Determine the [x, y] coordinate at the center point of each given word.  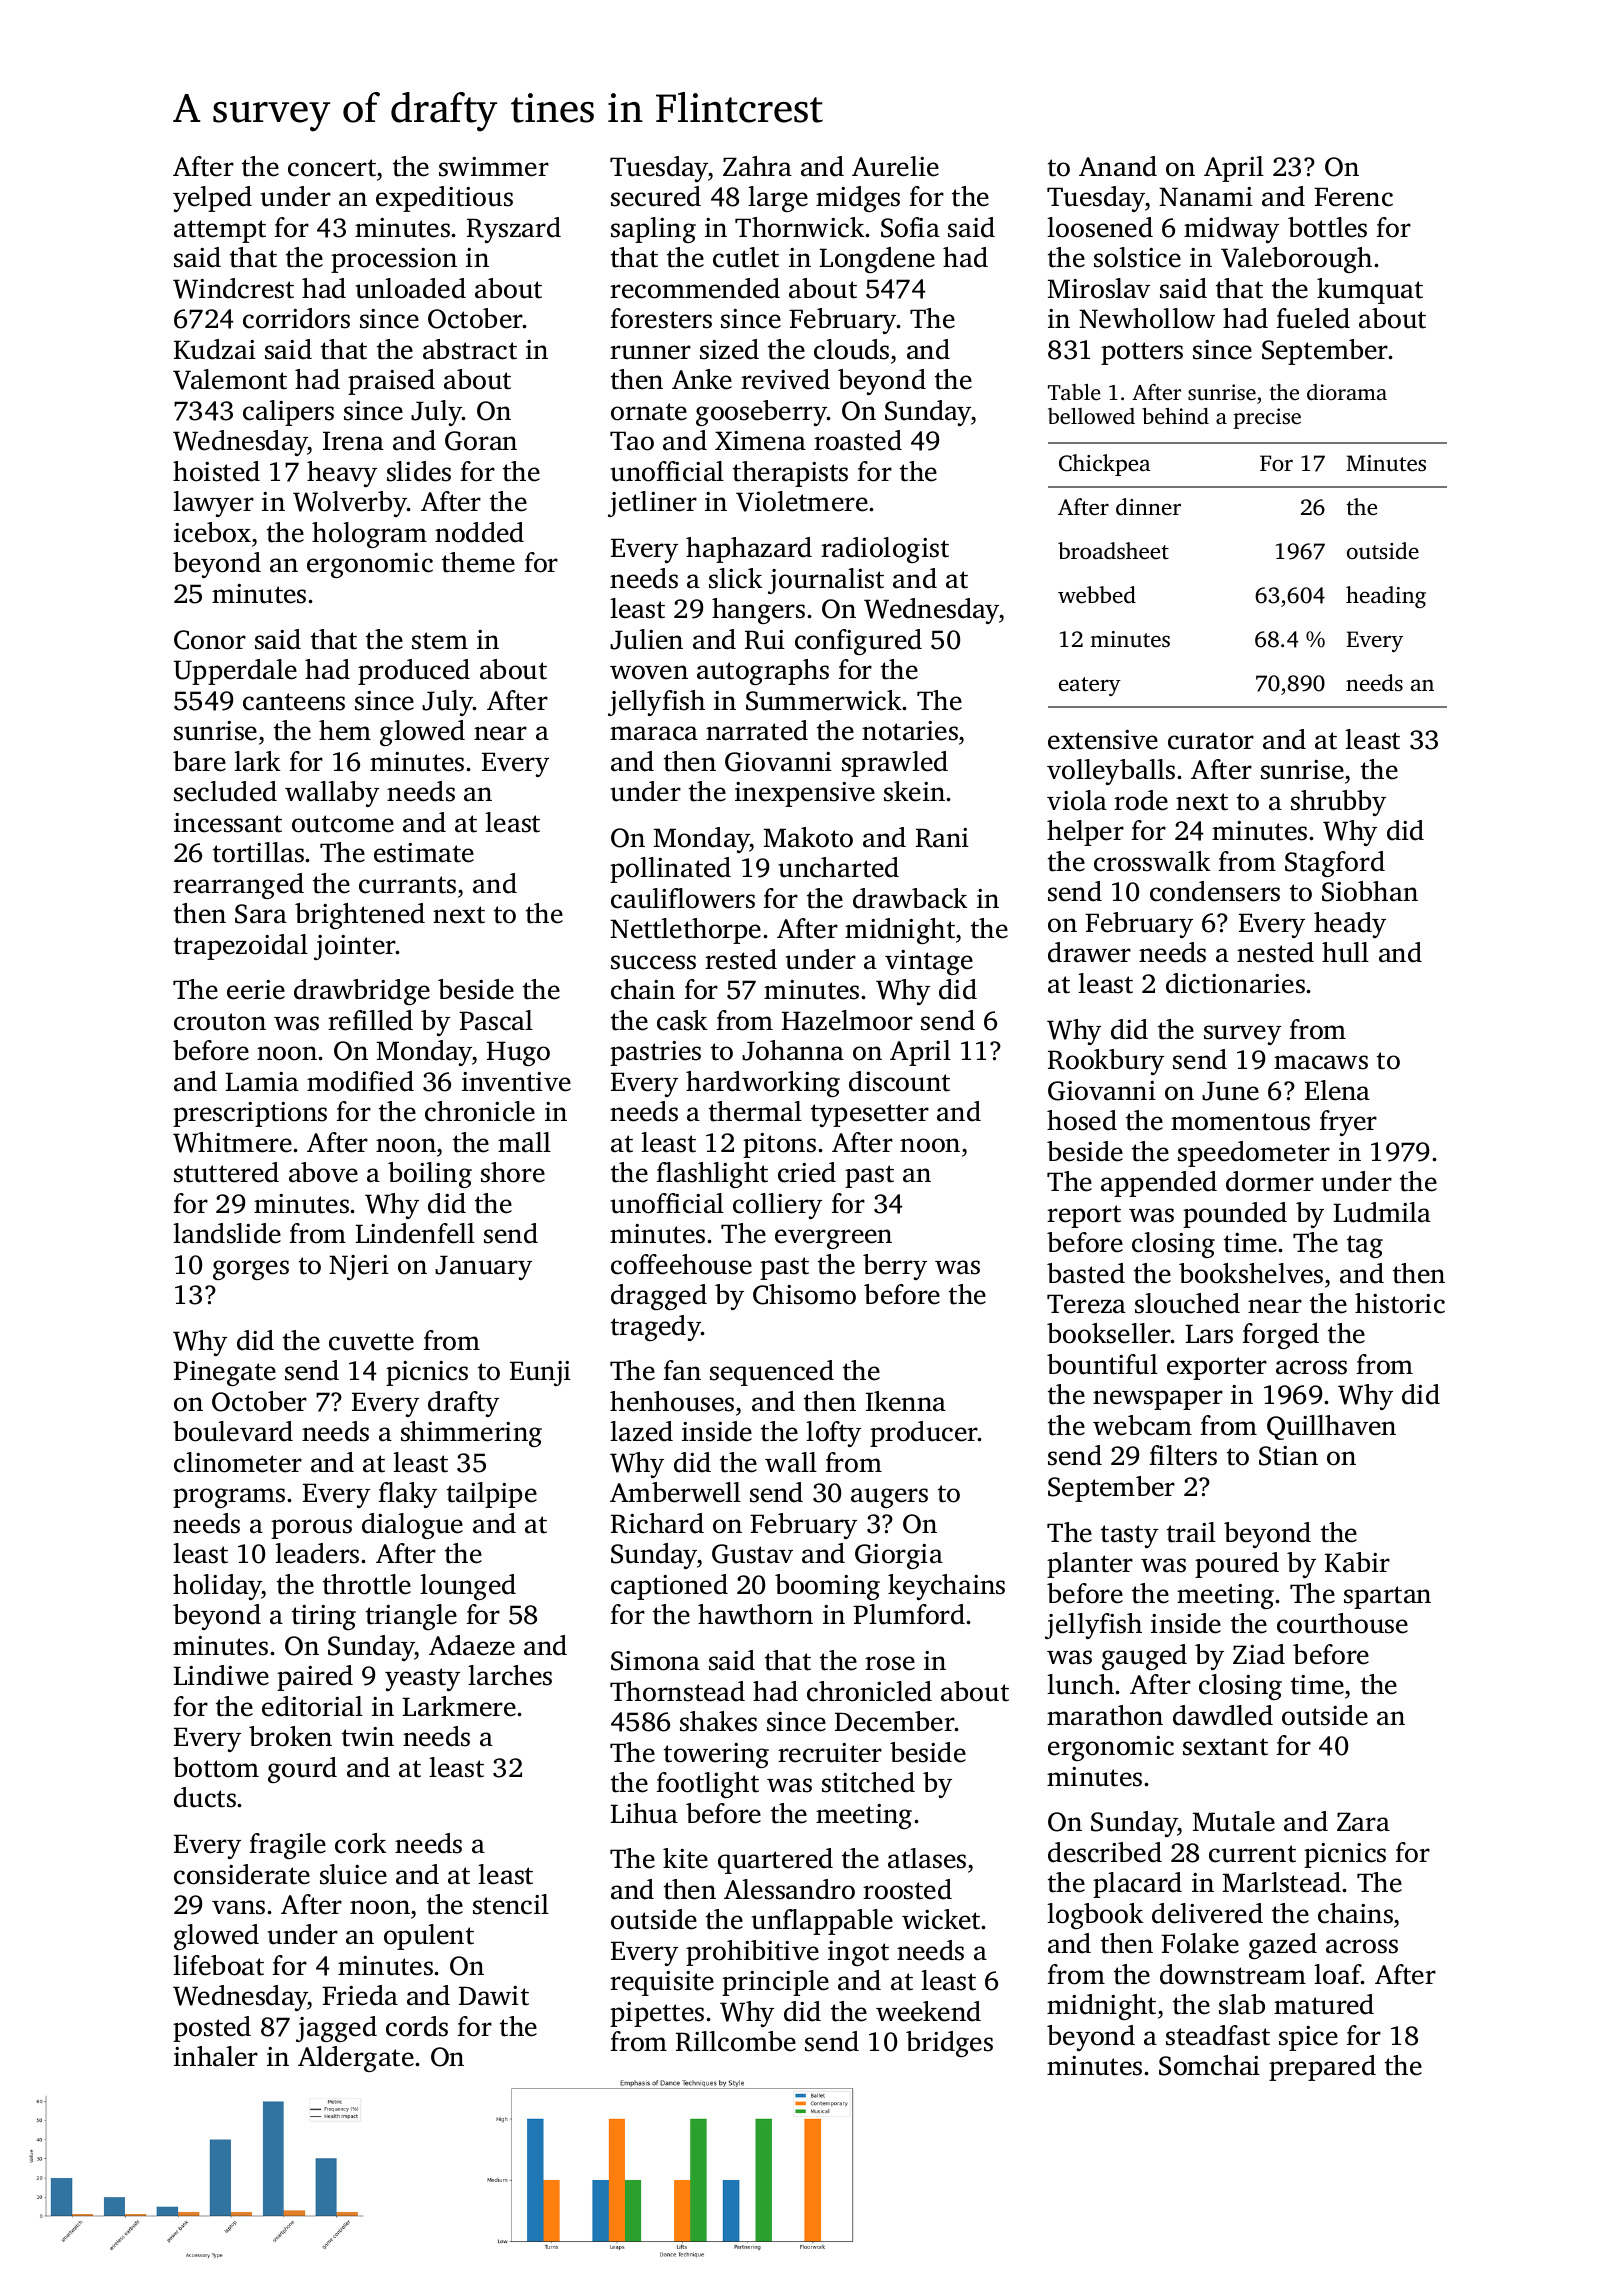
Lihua [644, 1813]
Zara [1363, 1822]
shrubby [1338, 803]
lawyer [213, 504]
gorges [251, 1270]
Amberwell [675, 1492]
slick [736, 578]
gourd [302, 1770]
